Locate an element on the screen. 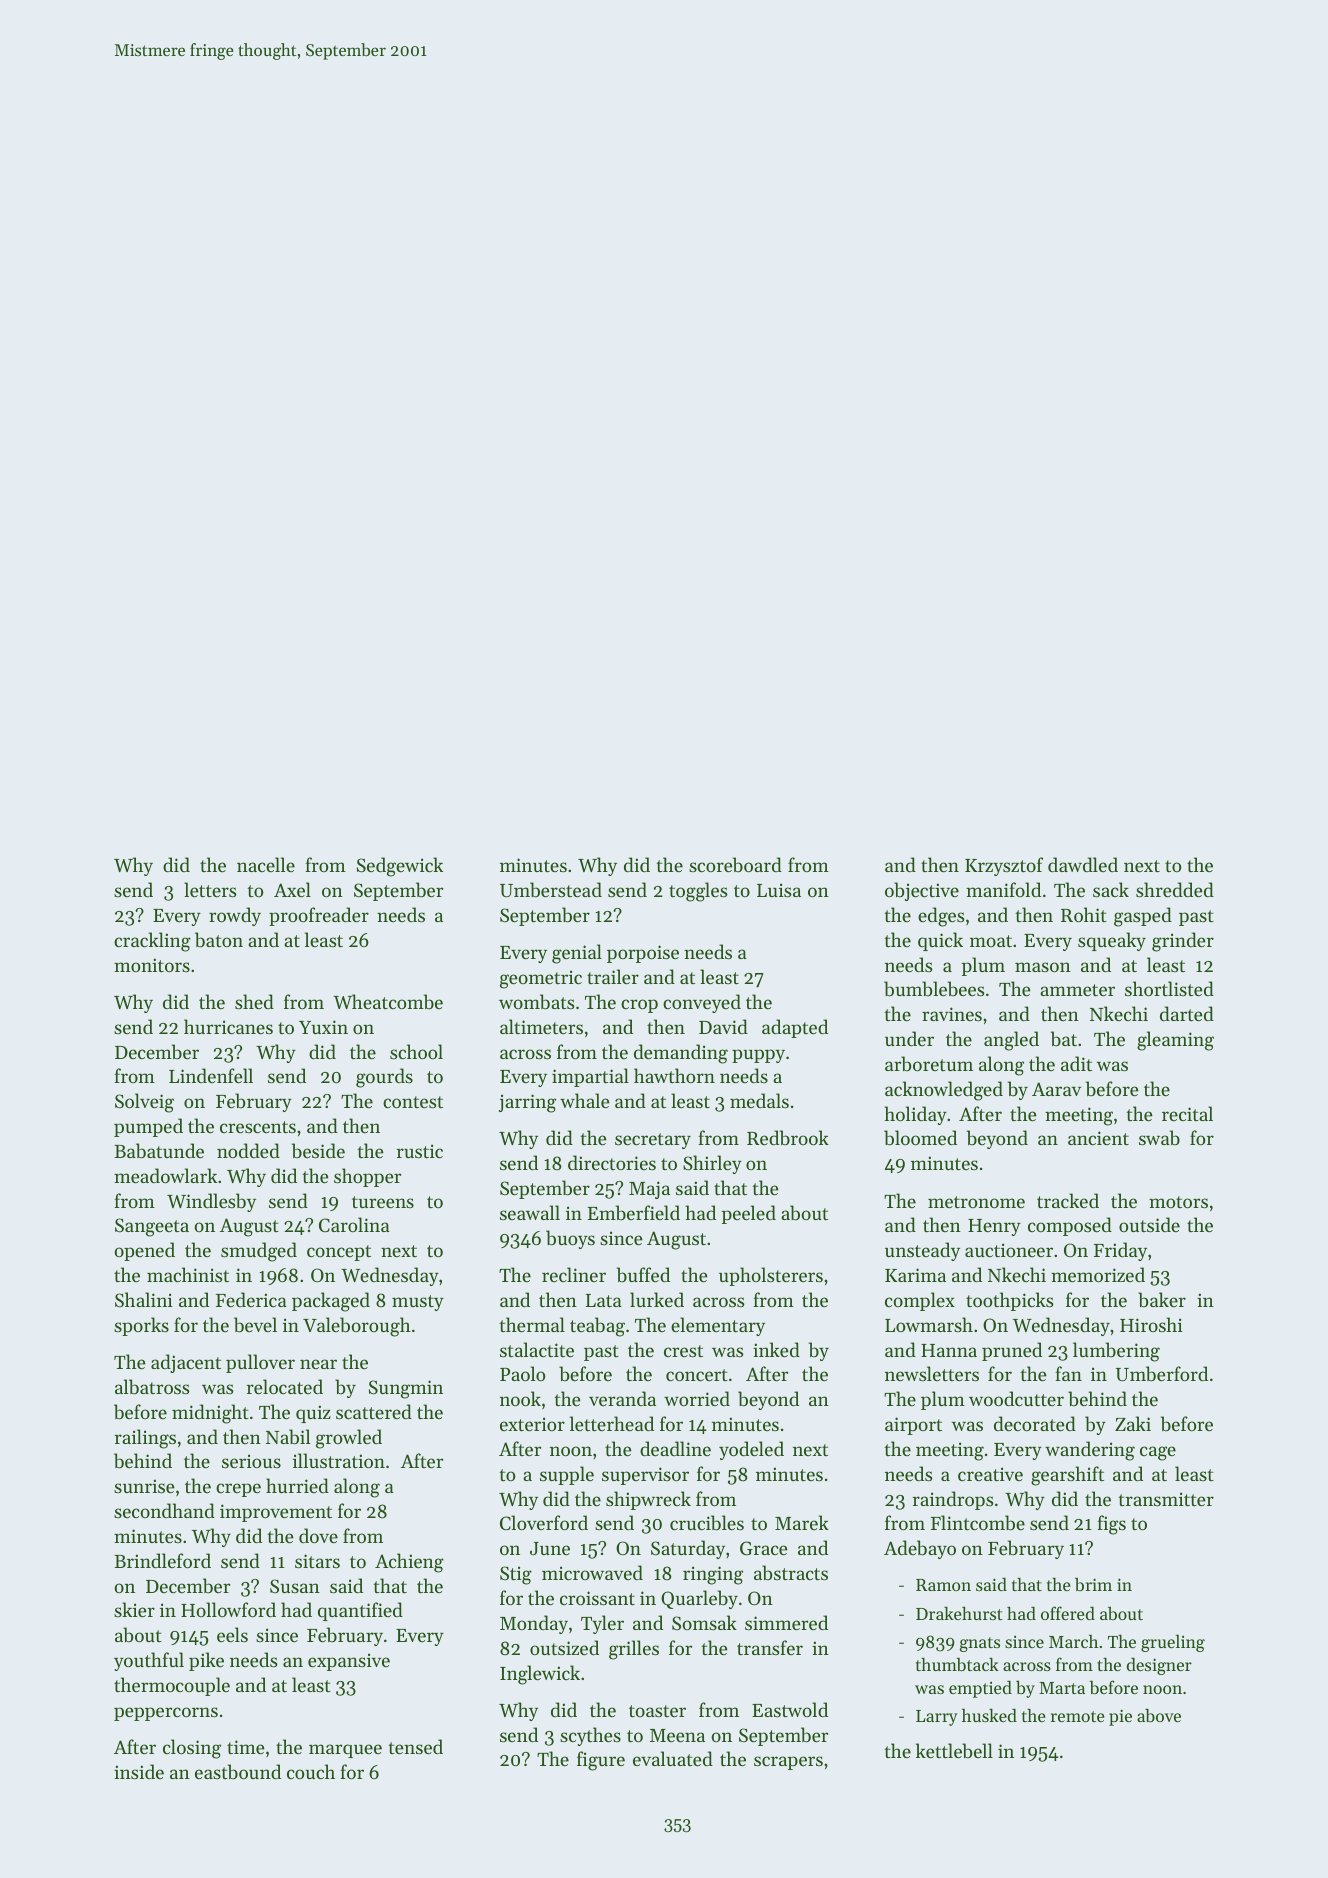 This screenshot has height=1878, width=1328. Umberford is located at coordinates (1162, 1374).
